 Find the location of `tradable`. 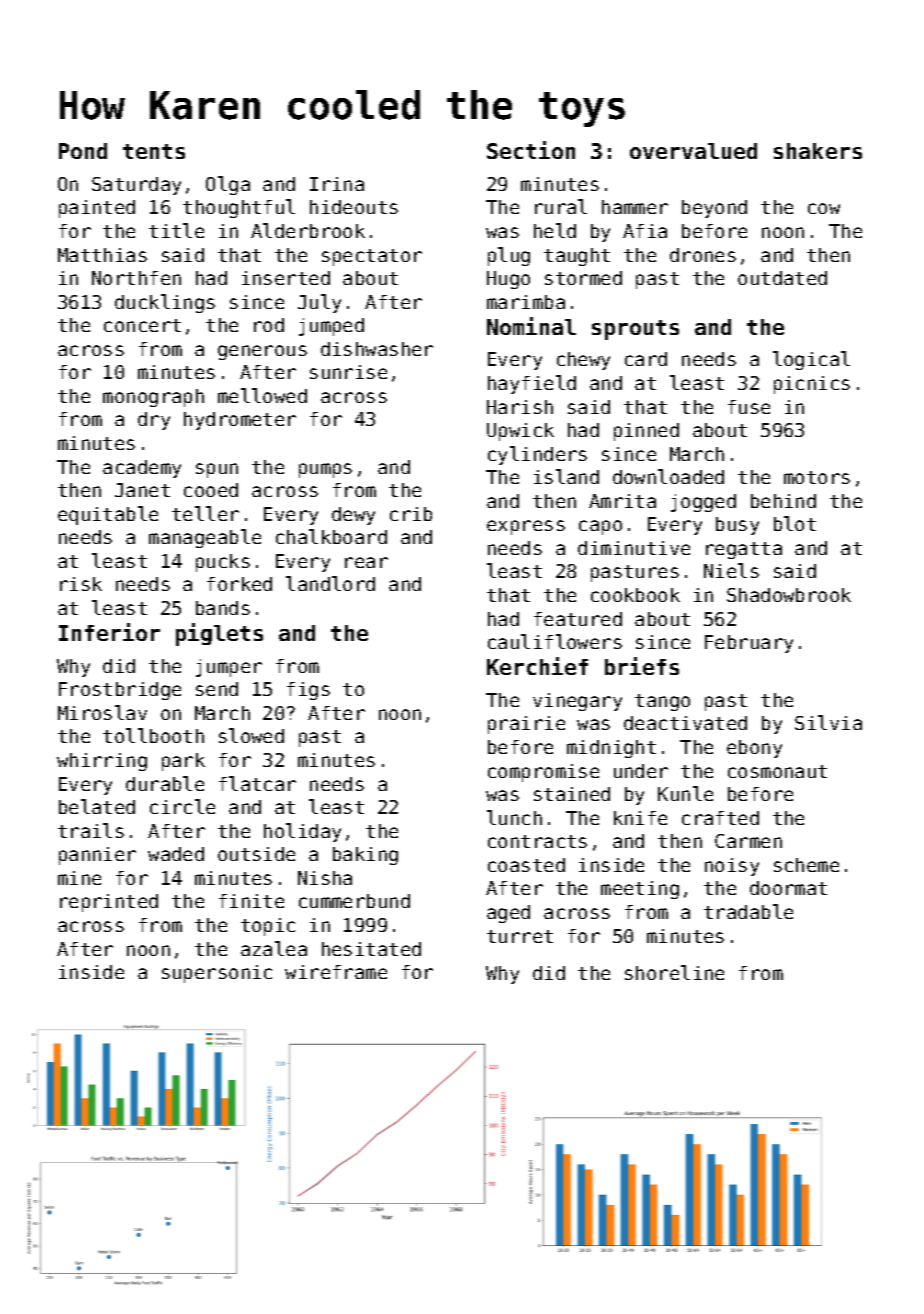

tradable is located at coordinates (748, 911).
